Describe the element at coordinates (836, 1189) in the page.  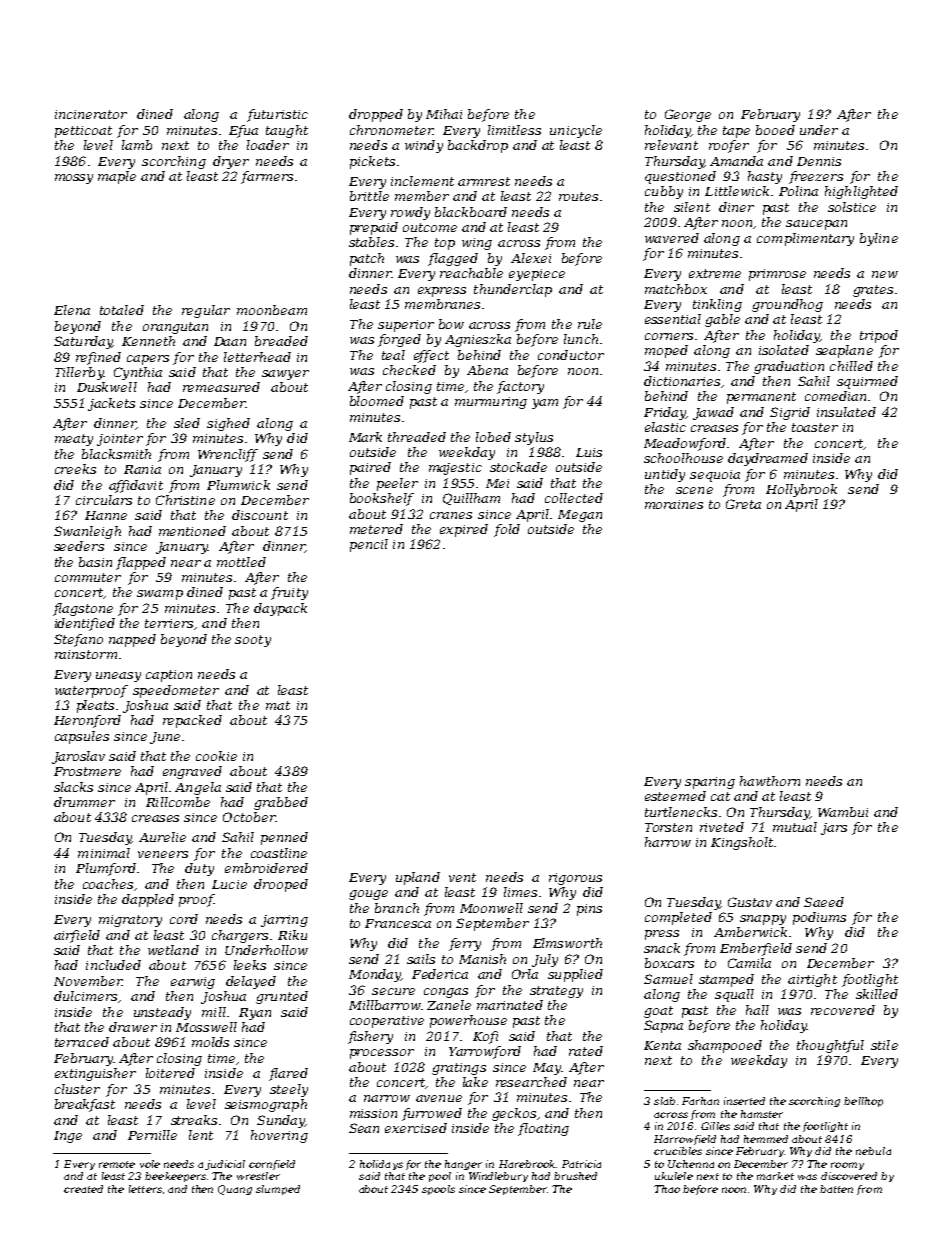
I see `batten` at that location.
